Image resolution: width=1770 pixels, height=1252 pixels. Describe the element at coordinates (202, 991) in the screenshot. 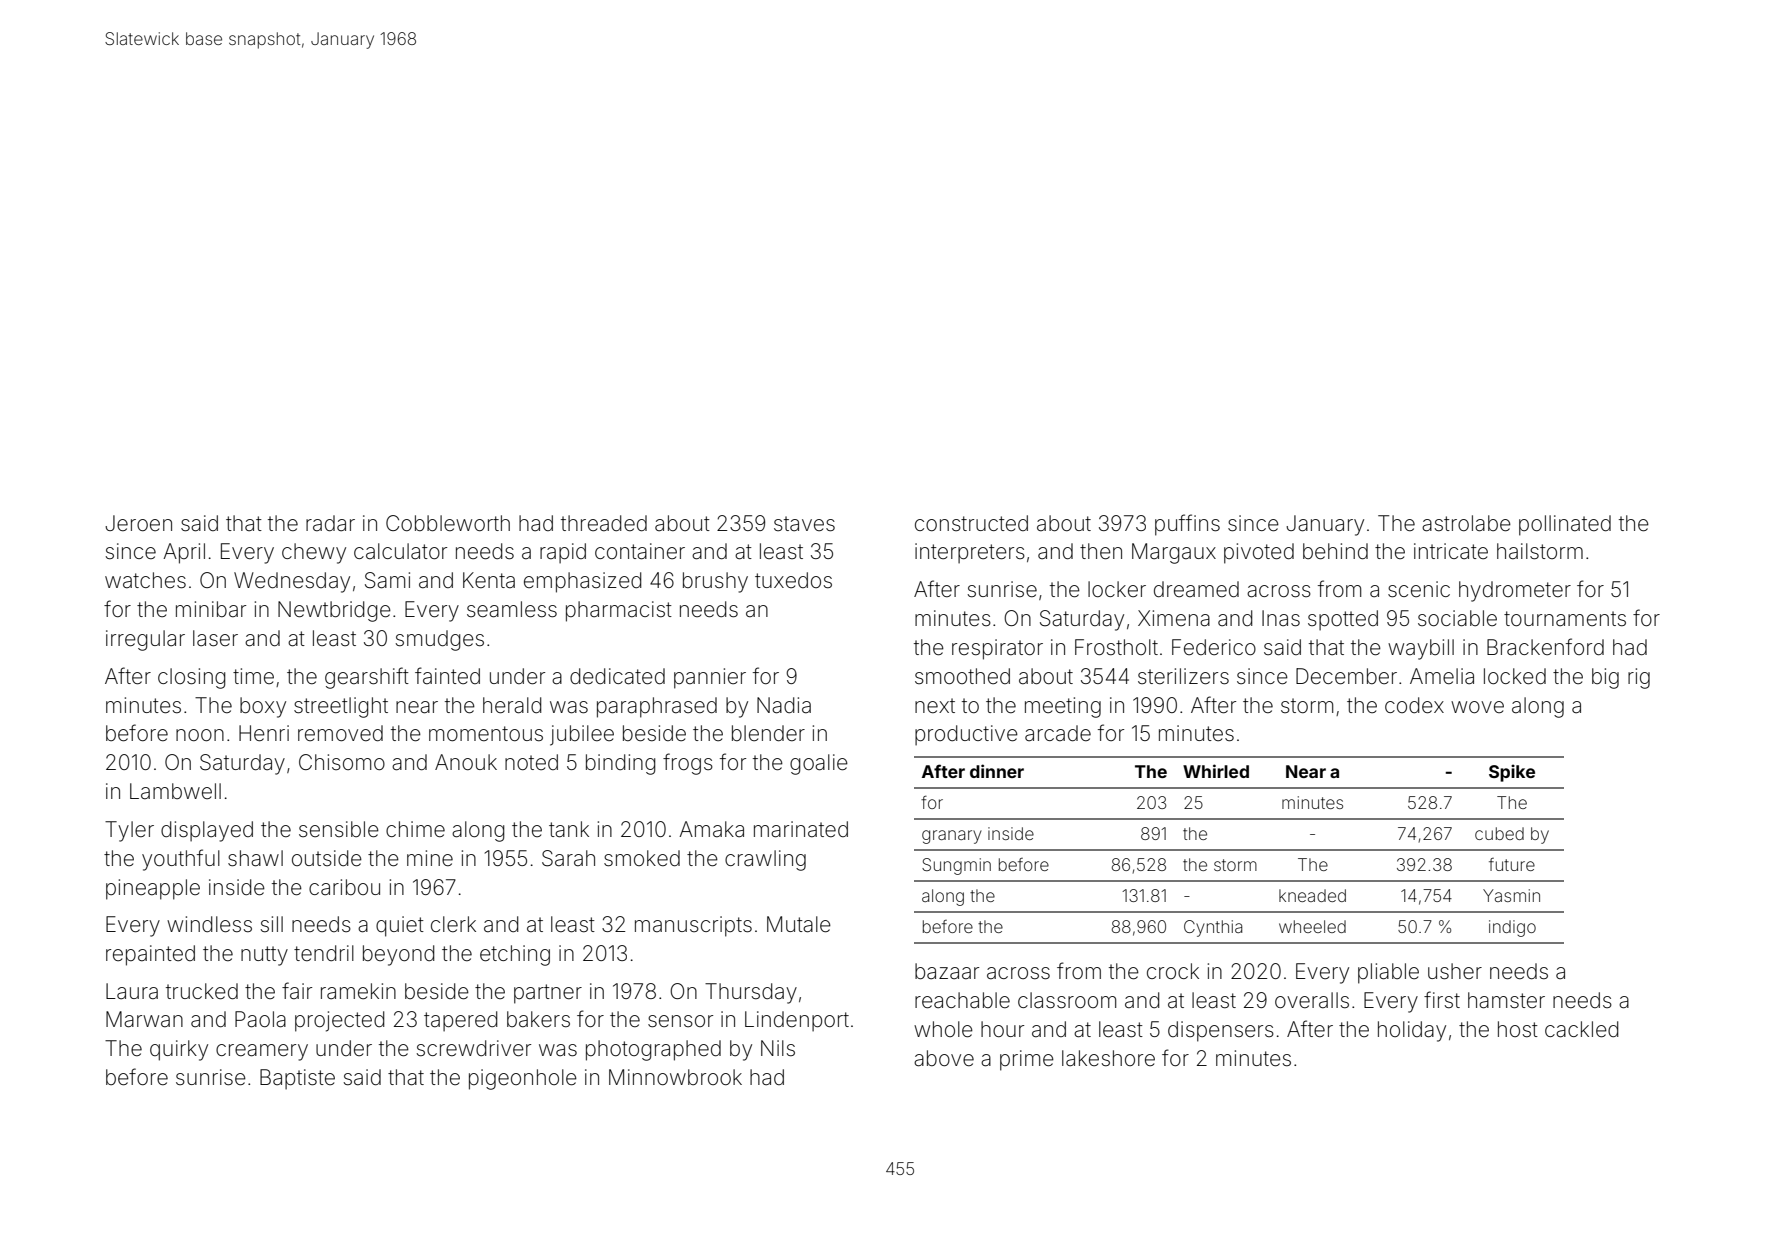

I see `trucked` at that location.
